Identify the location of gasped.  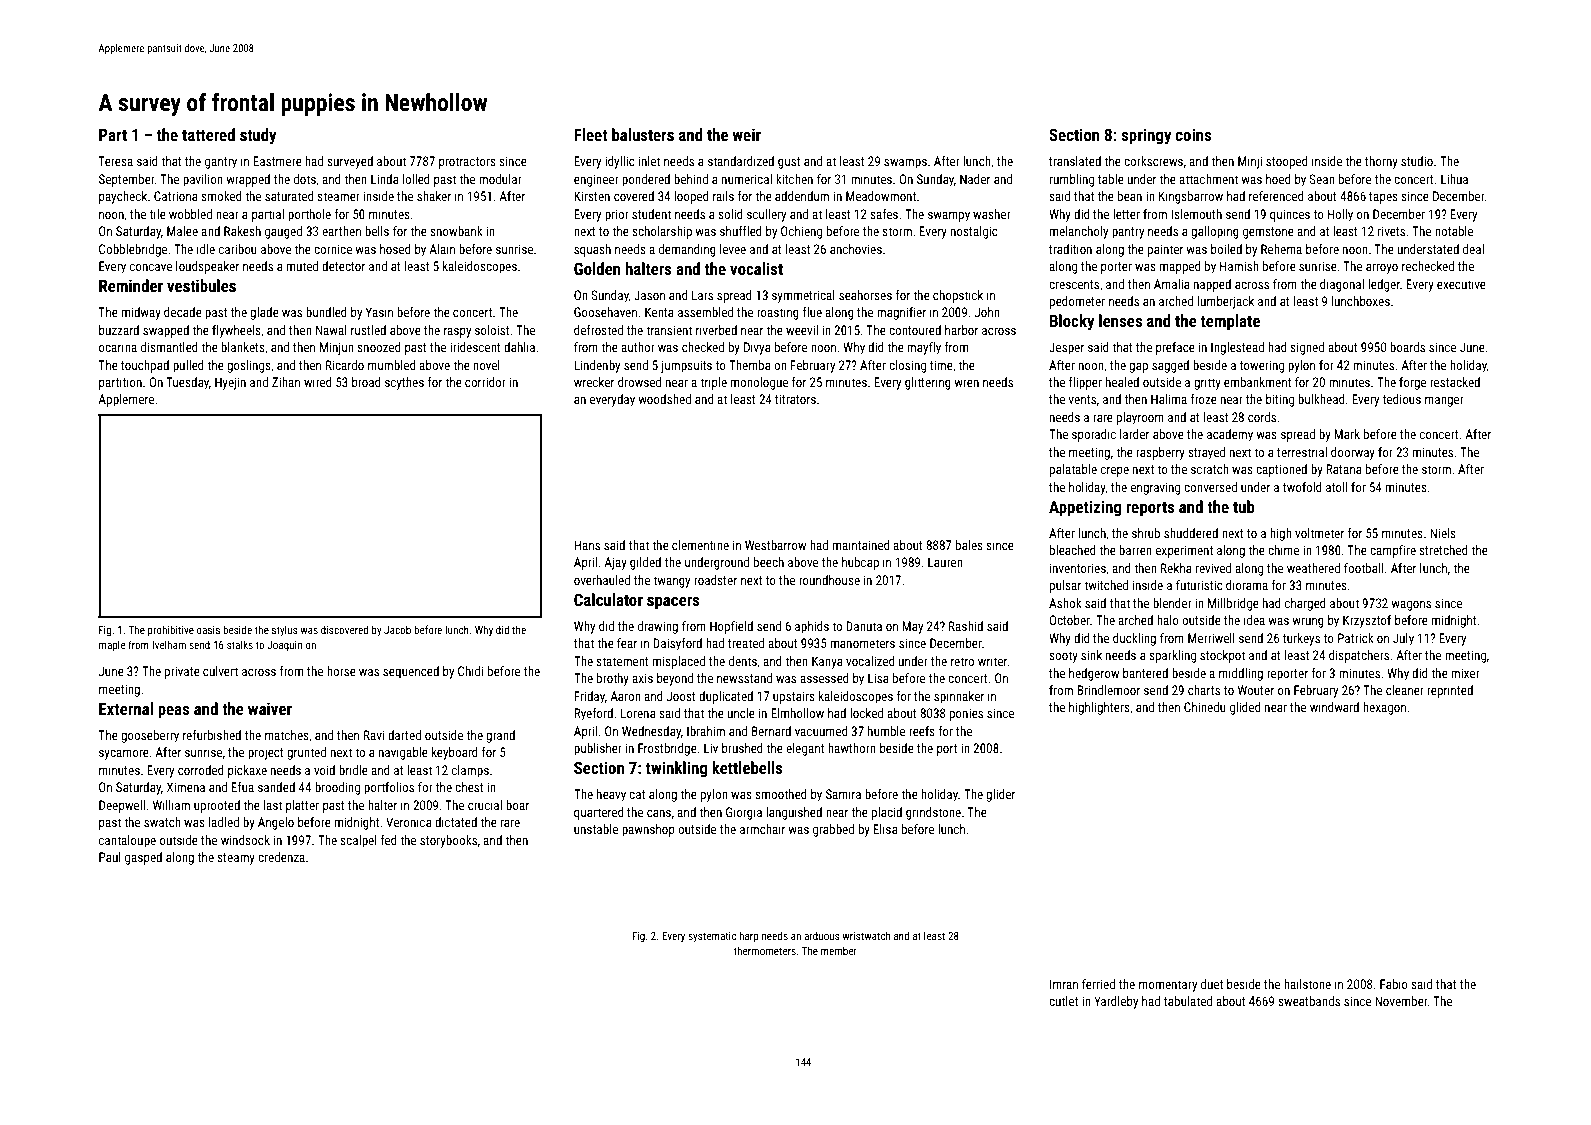
(143, 858).
